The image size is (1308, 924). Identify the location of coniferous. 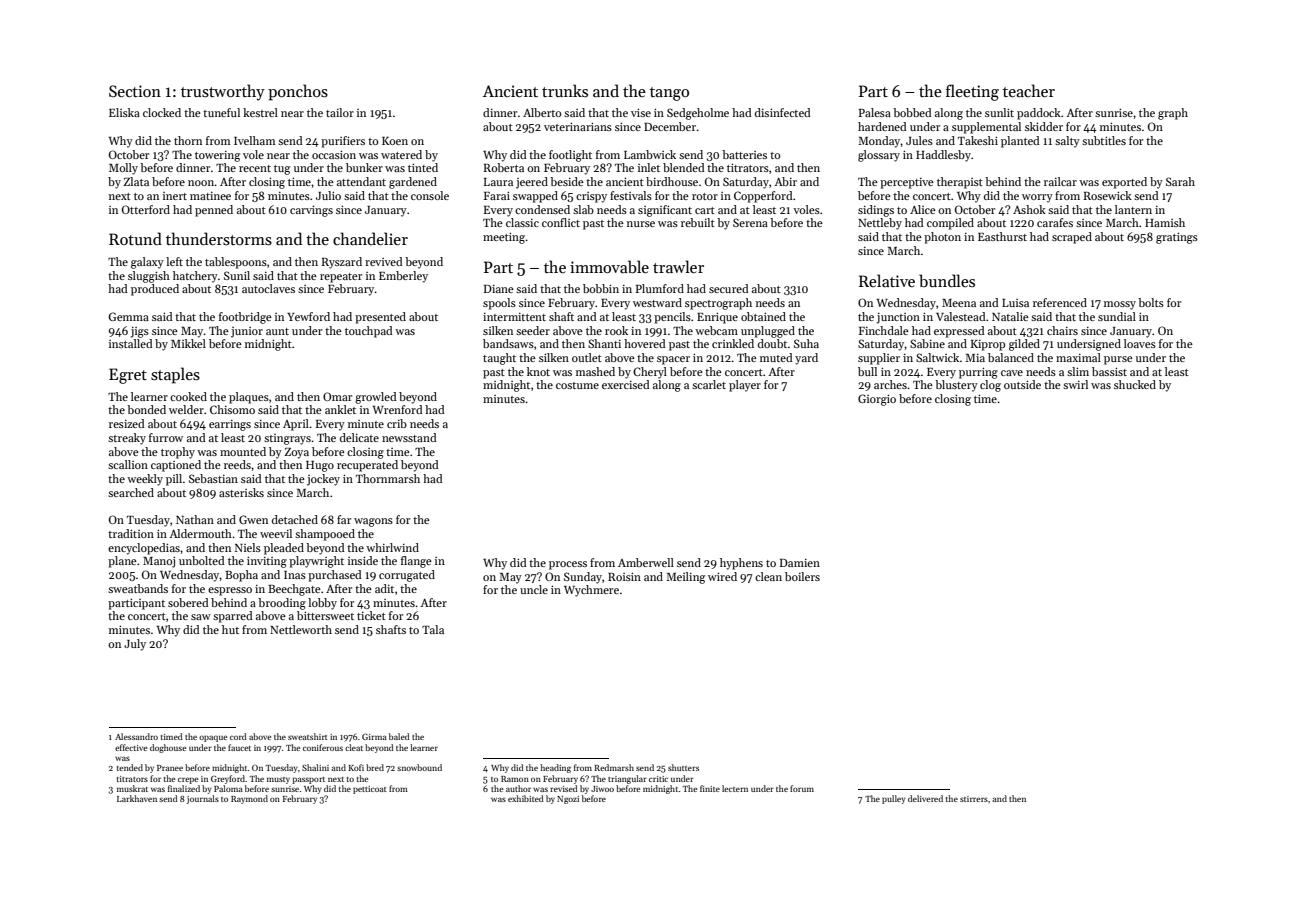
(323, 747).
